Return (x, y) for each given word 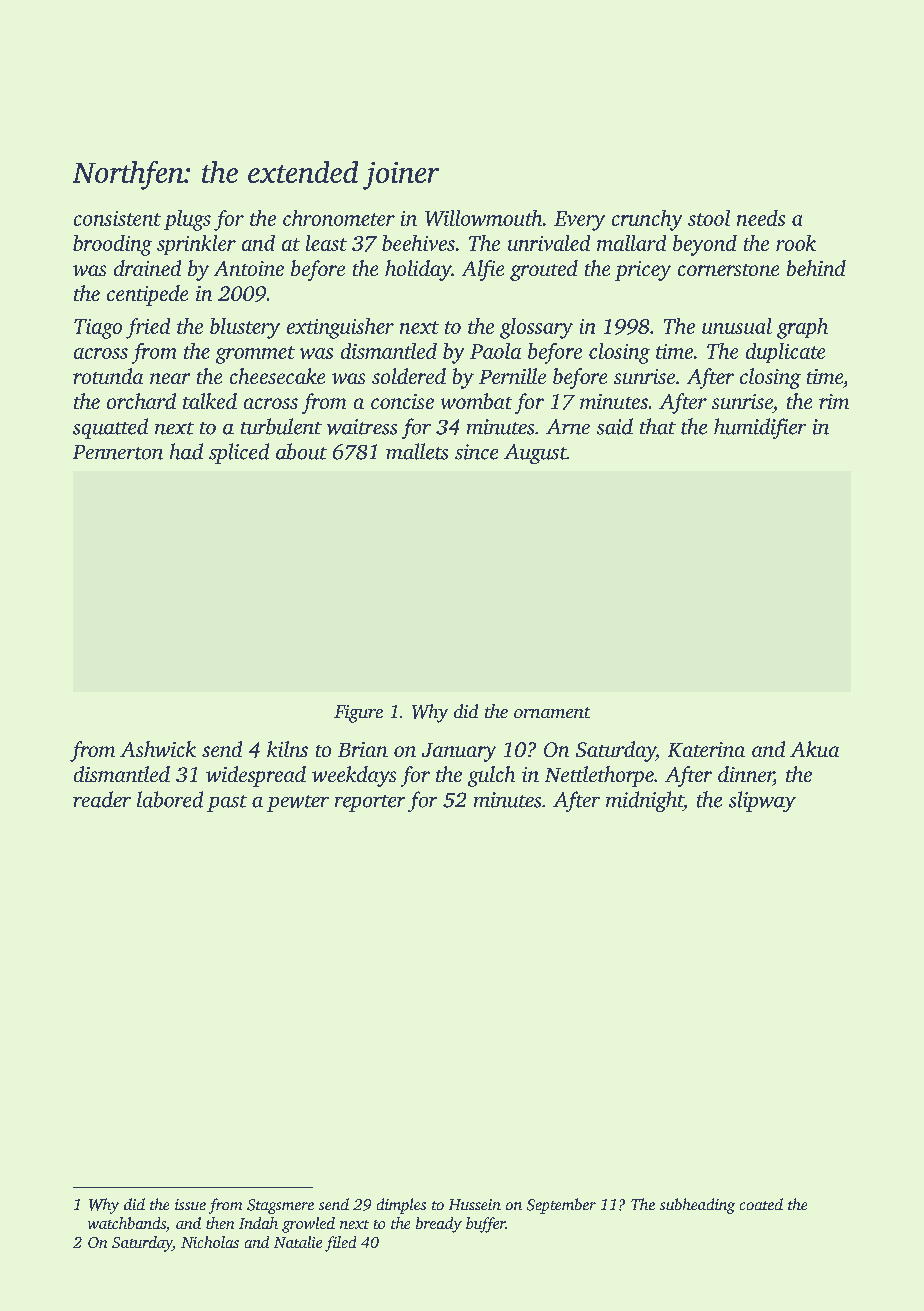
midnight (644, 801)
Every (579, 221)
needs (761, 218)
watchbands (127, 1223)
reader (102, 799)
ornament (552, 712)
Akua (814, 749)
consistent (117, 218)
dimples (401, 1206)
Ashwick (158, 749)
